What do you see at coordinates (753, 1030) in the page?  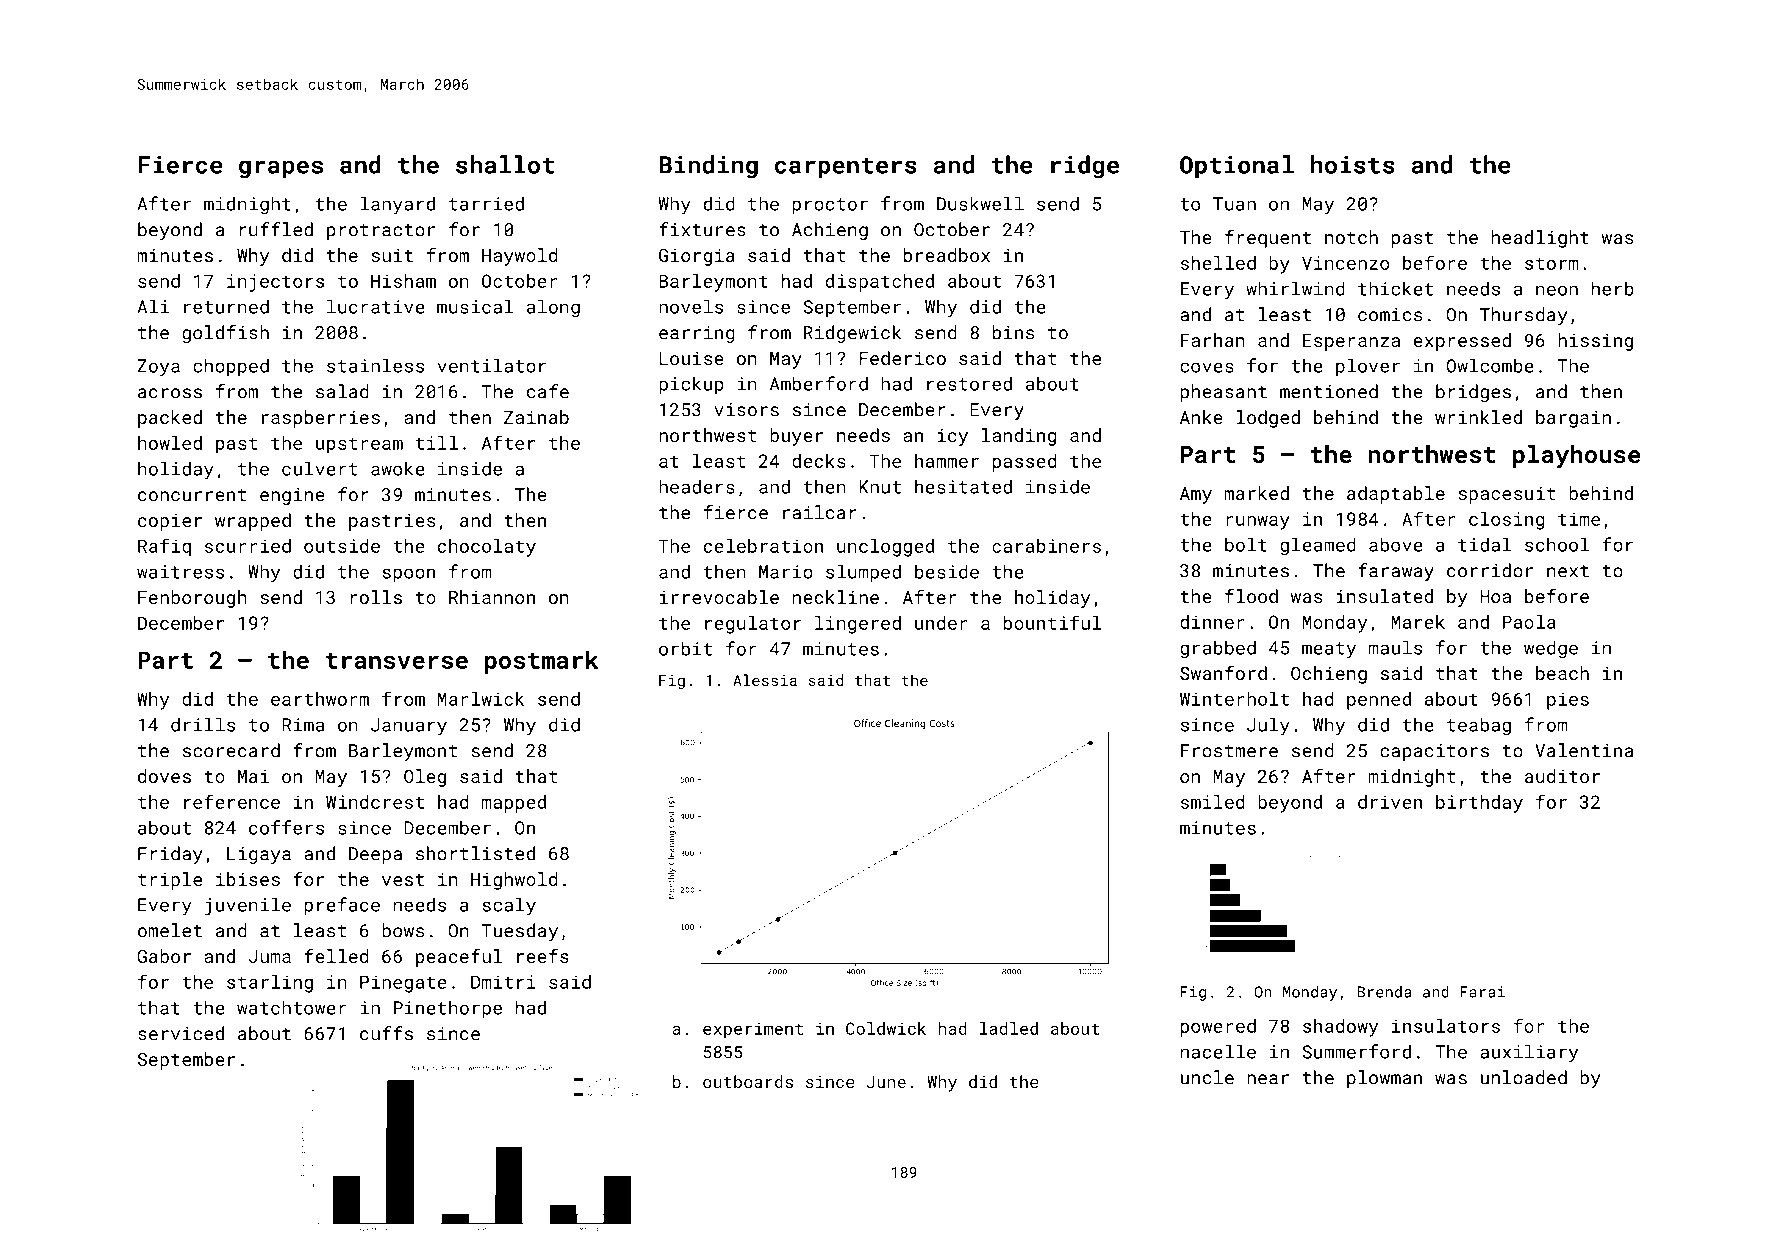 I see `experiment` at bounding box center [753, 1030].
